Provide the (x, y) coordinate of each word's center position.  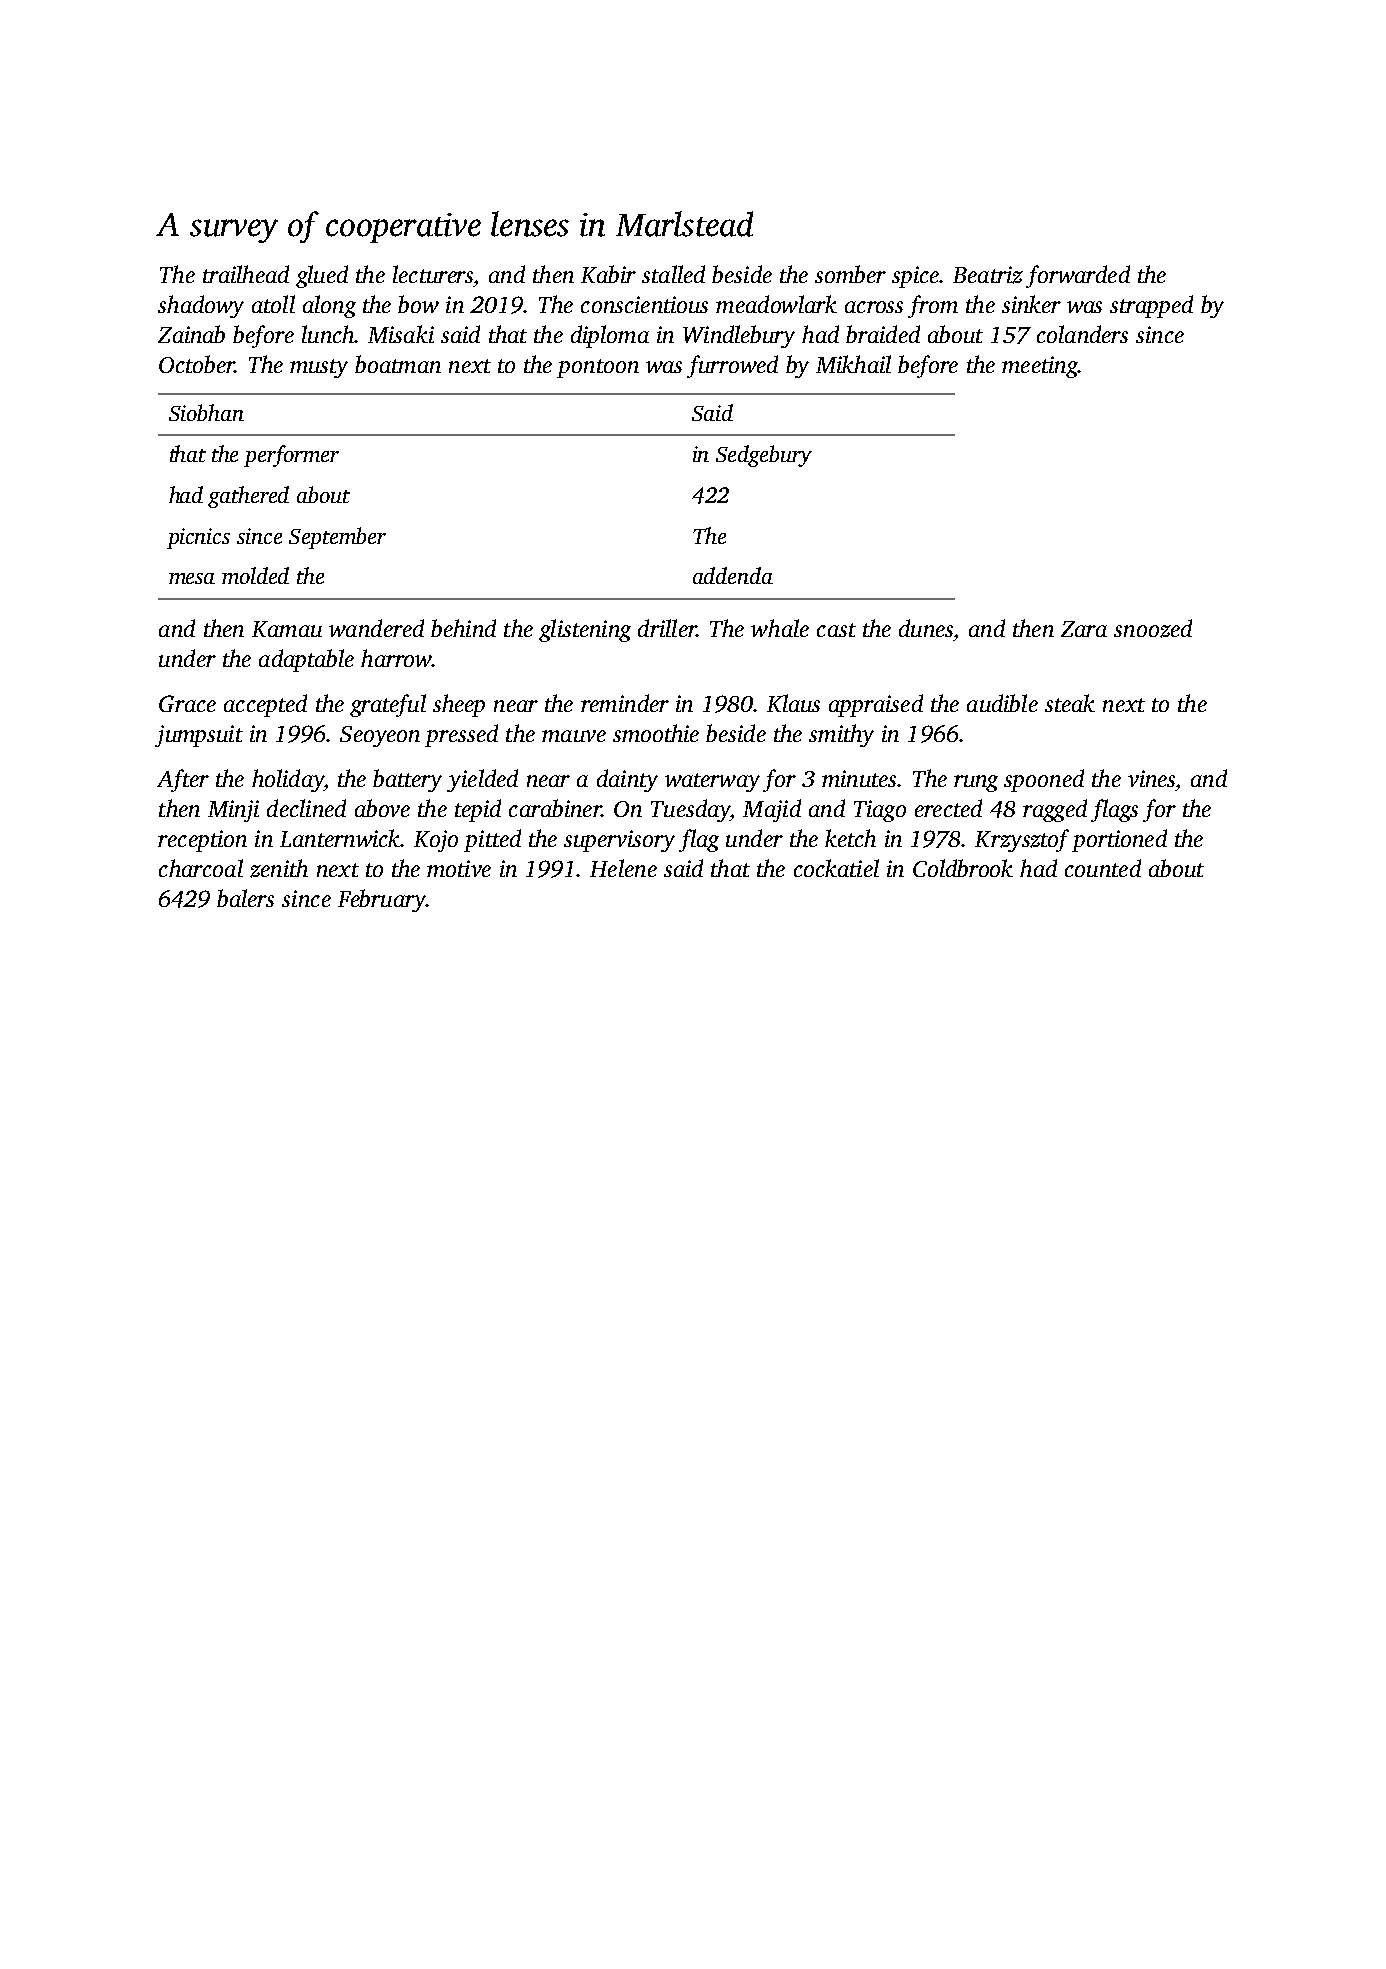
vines (1151, 778)
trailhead (246, 274)
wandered (376, 628)
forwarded (1078, 276)
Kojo (436, 841)
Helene (623, 868)
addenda (733, 575)
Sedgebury (764, 456)
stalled (673, 274)
